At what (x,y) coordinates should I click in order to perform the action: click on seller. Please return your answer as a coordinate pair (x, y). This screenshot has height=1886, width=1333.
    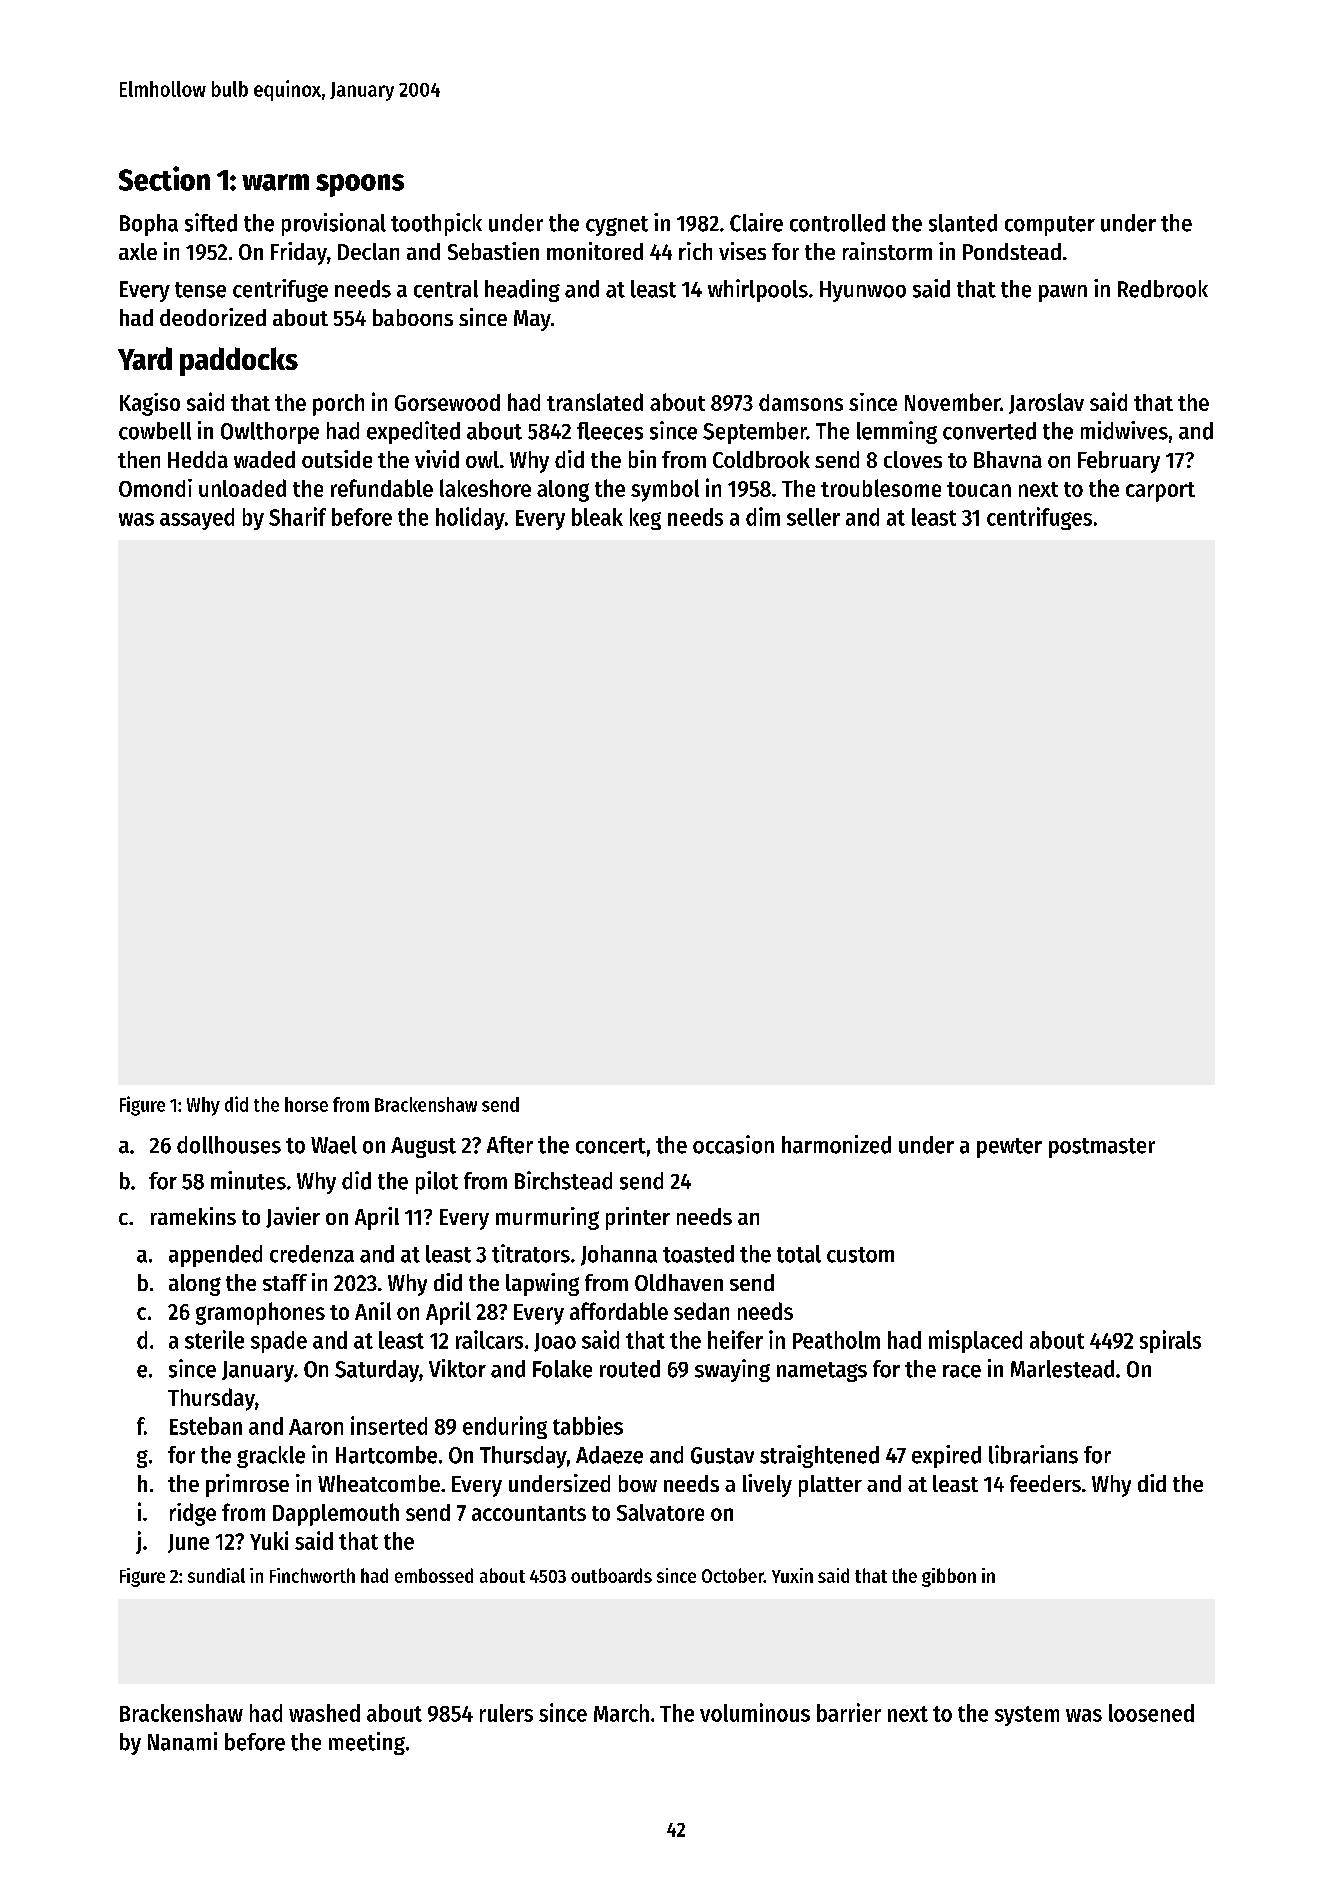
    Looking at the image, I should click on (813, 517).
